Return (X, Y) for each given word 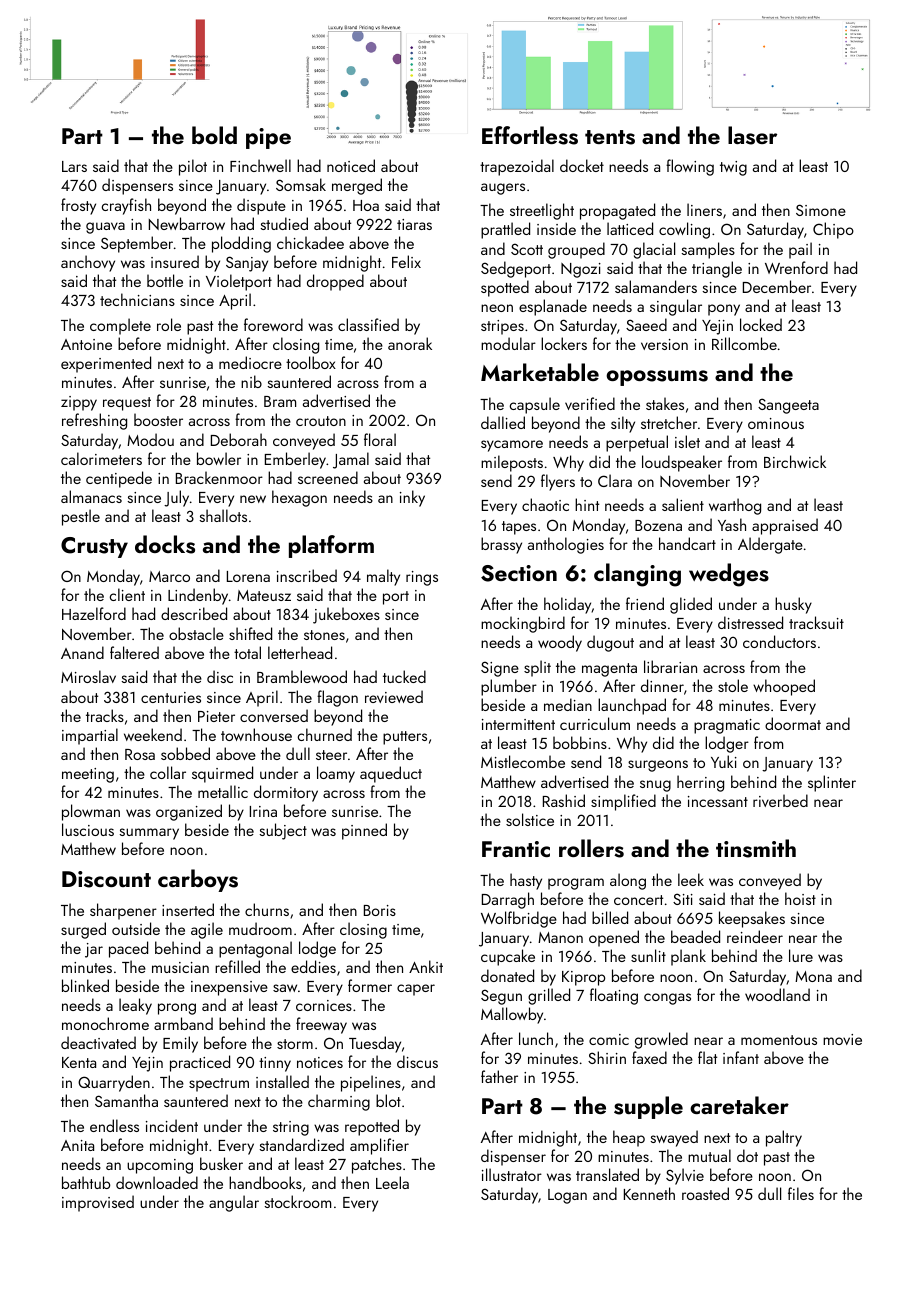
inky (412, 498)
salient (683, 504)
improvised (98, 1203)
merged (357, 186)
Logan (567, 1196)
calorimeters (101, 458)
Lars (74, 166)
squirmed (222, 774)
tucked (404, 676)
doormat (793, 723)
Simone (821, 210)
